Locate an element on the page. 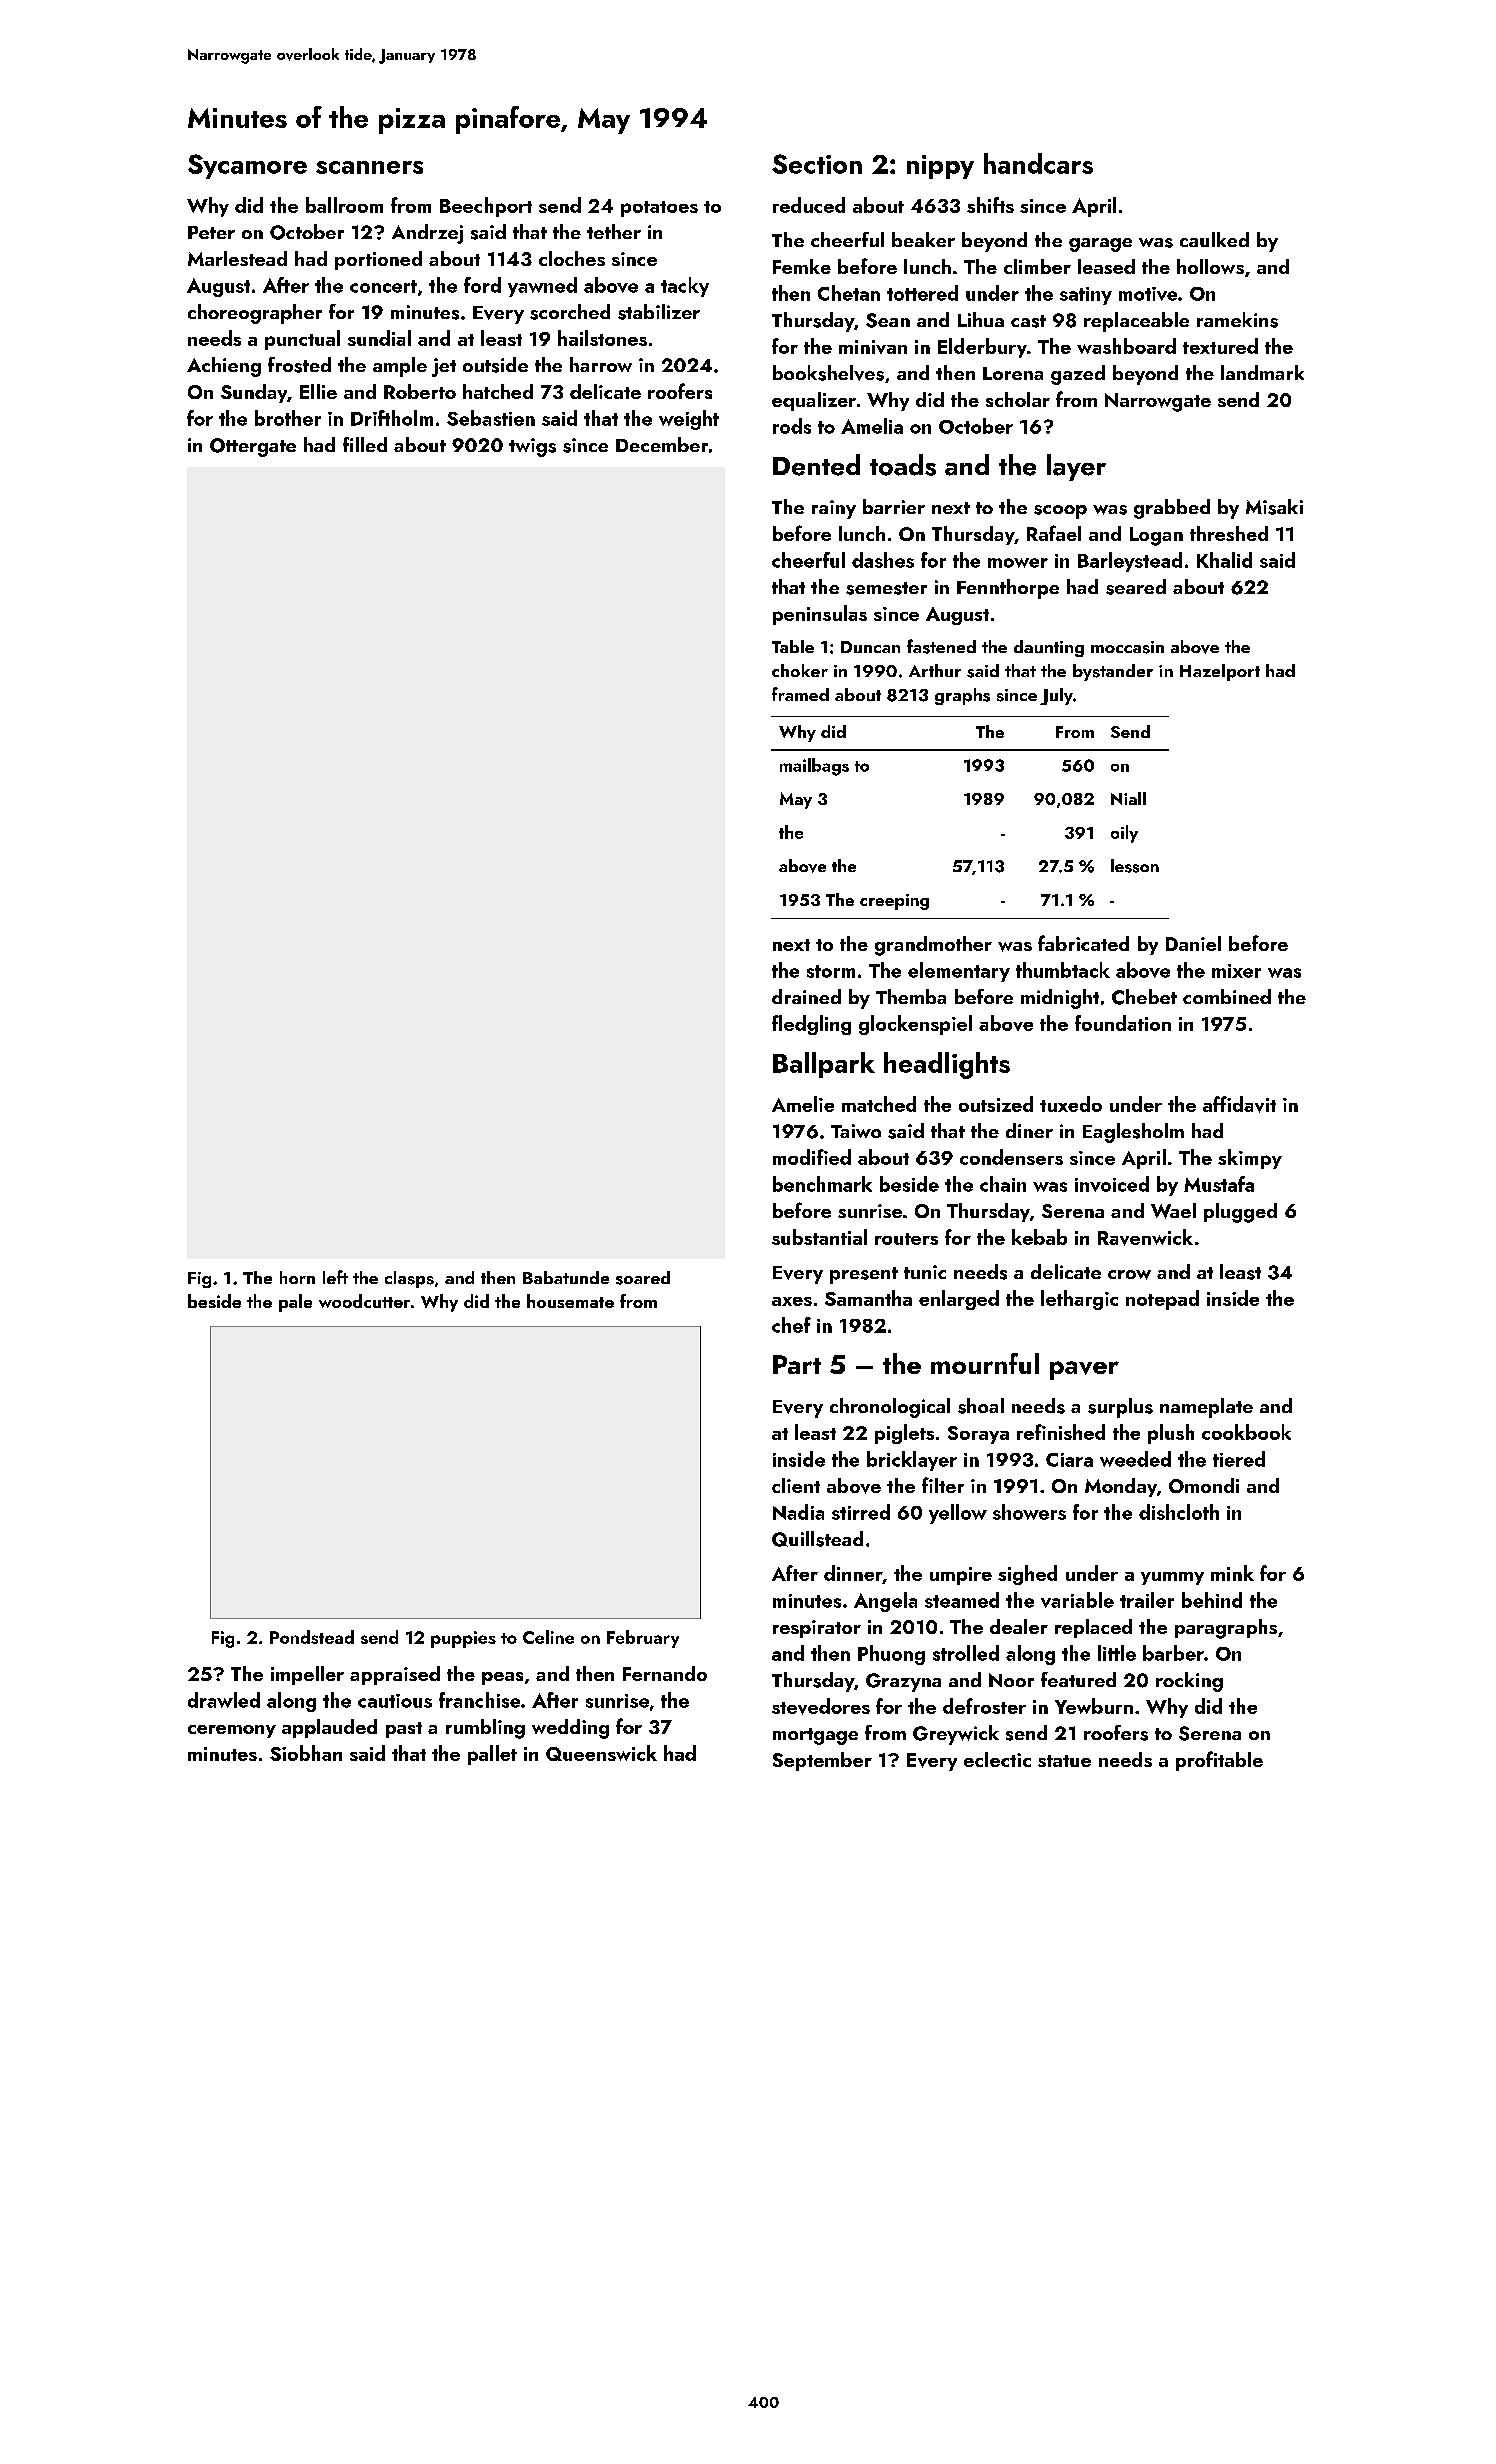 The height and width of the page is (2464, 1496). Queenswick is located at coordinates (601, 1753).
